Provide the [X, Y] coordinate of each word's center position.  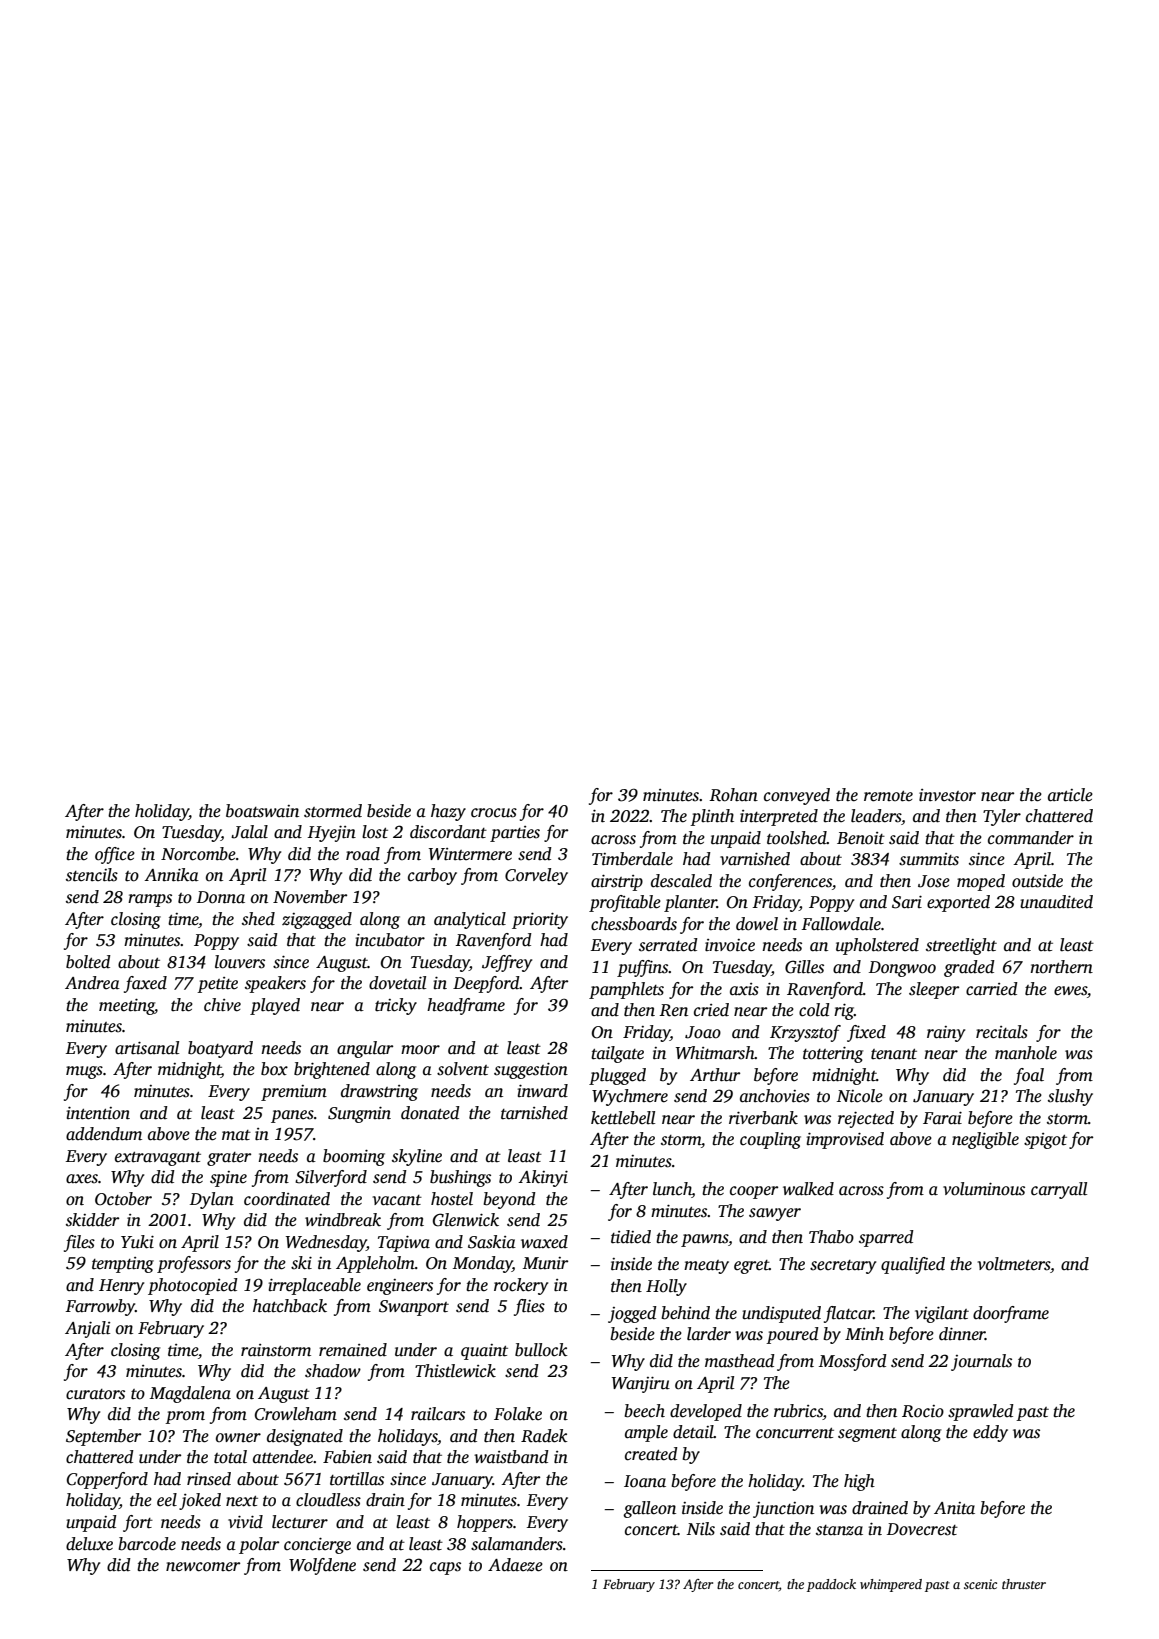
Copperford [107, 1480]
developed [706, 1412]
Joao [703, 1032]
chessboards [634, 924]
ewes [1070, 991]
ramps [150, 900]
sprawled [981, 1412]
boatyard [220, 1049]
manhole [1026, 1053]
